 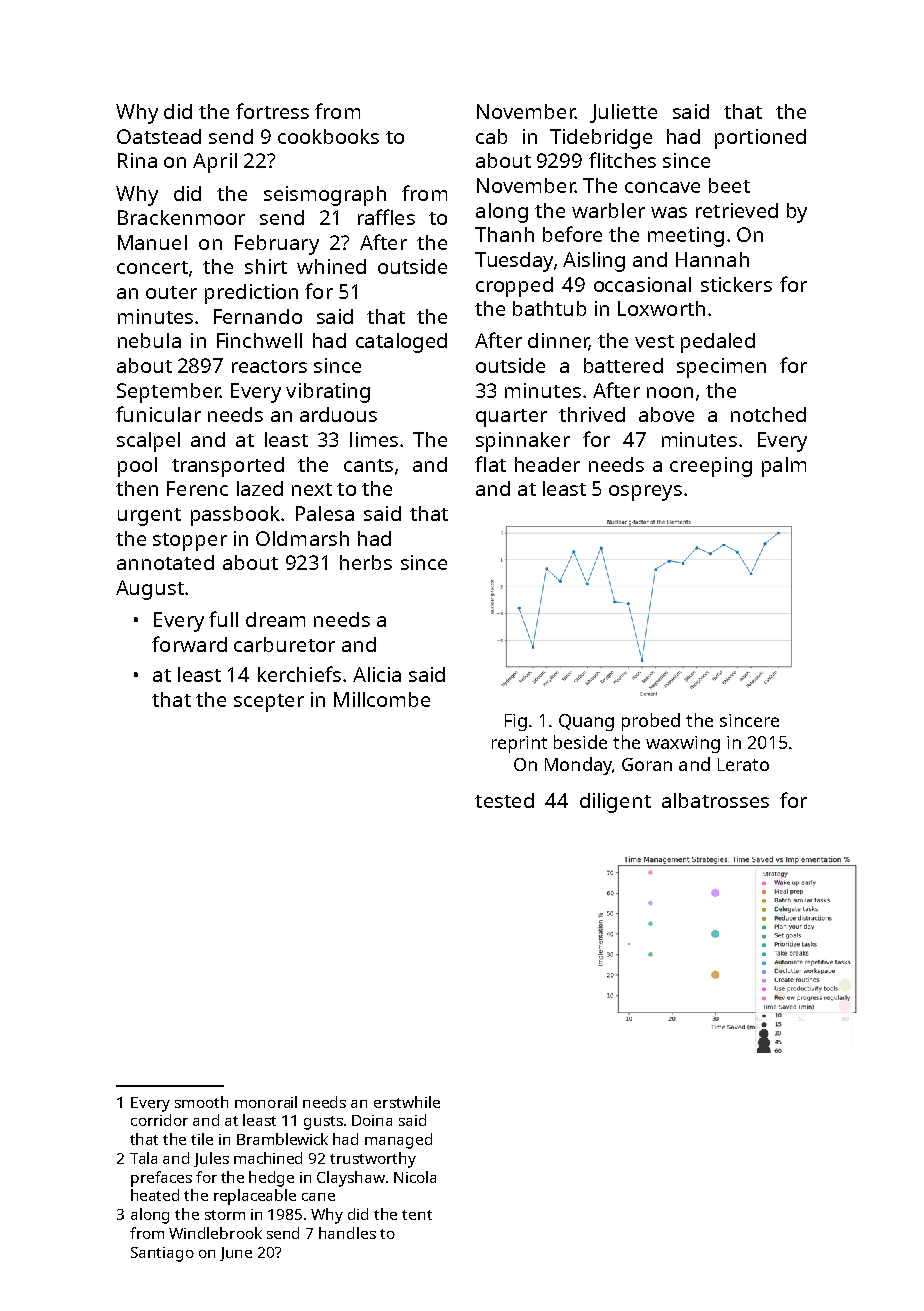 I want to click on Tidebridge, so click(x=601, y=139).
